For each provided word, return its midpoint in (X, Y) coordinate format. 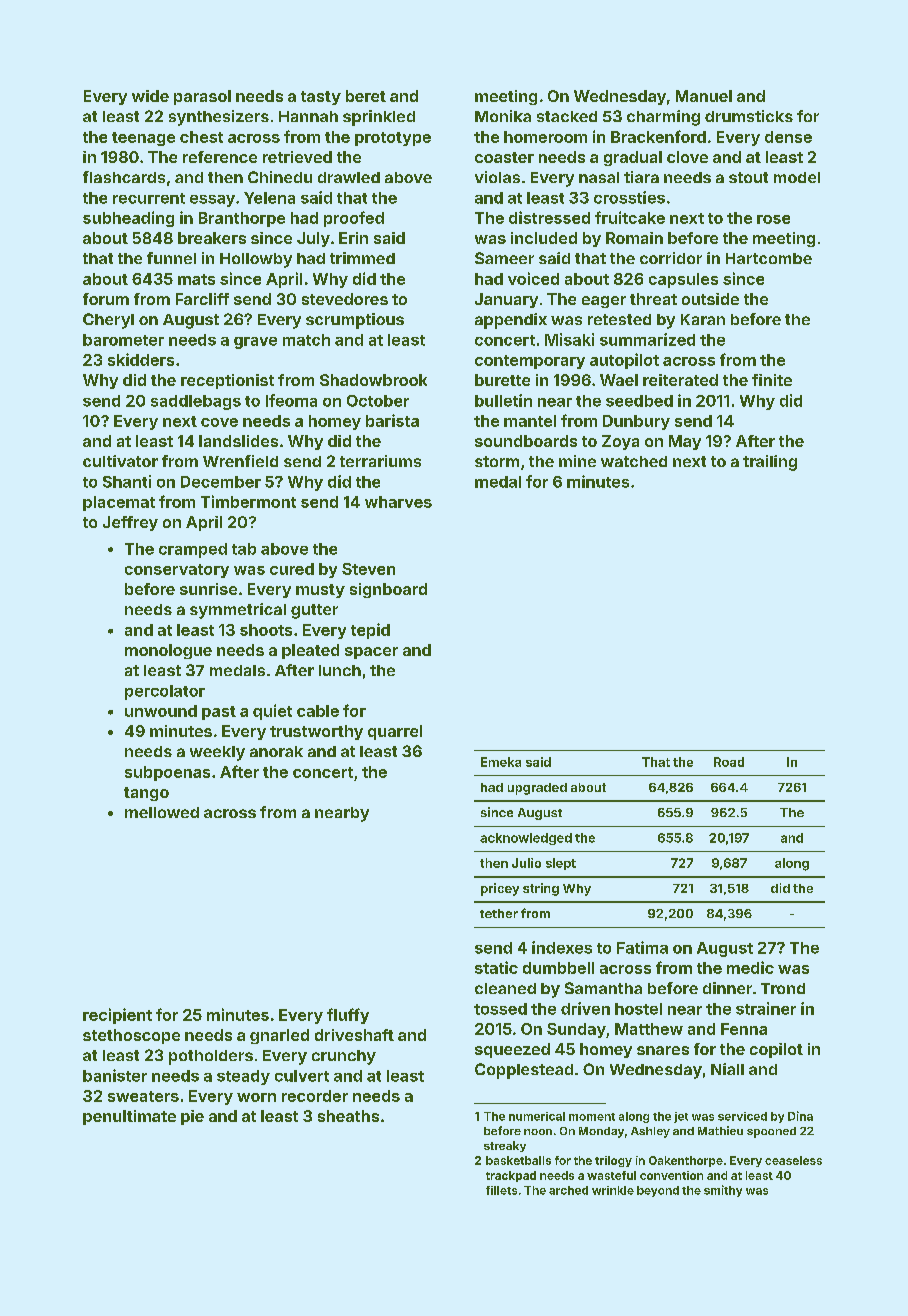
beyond (658, 1191)
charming (663, 118)
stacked (567, 116)
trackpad (511, 1176)
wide (150, 96)
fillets (501, 1190)
